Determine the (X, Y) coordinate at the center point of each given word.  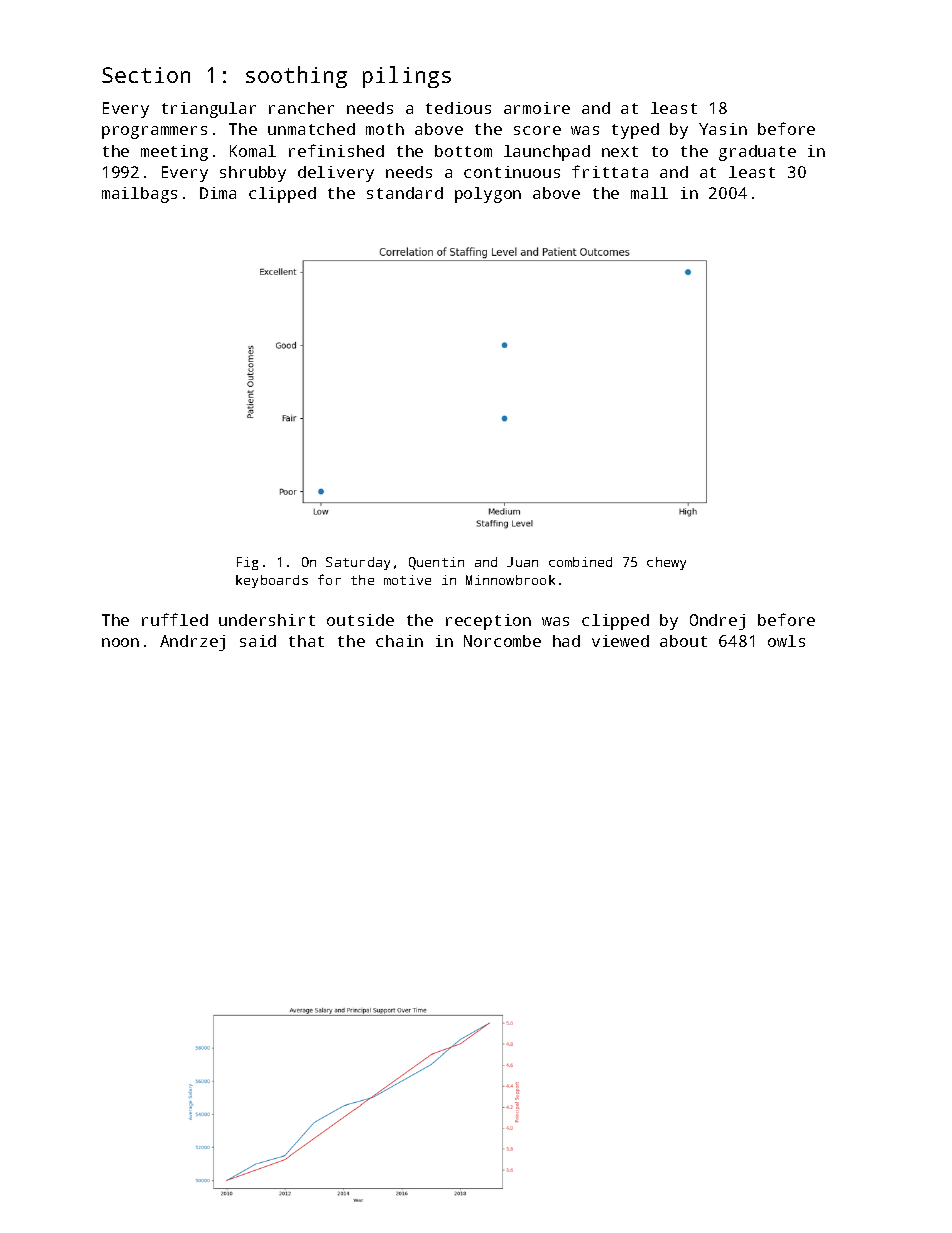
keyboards (272, 581)
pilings (407, 77)
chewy (666, 563)
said (258, 641)
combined (580, 562)
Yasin (723, 129)
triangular (209, 110)
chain (399, 641)
